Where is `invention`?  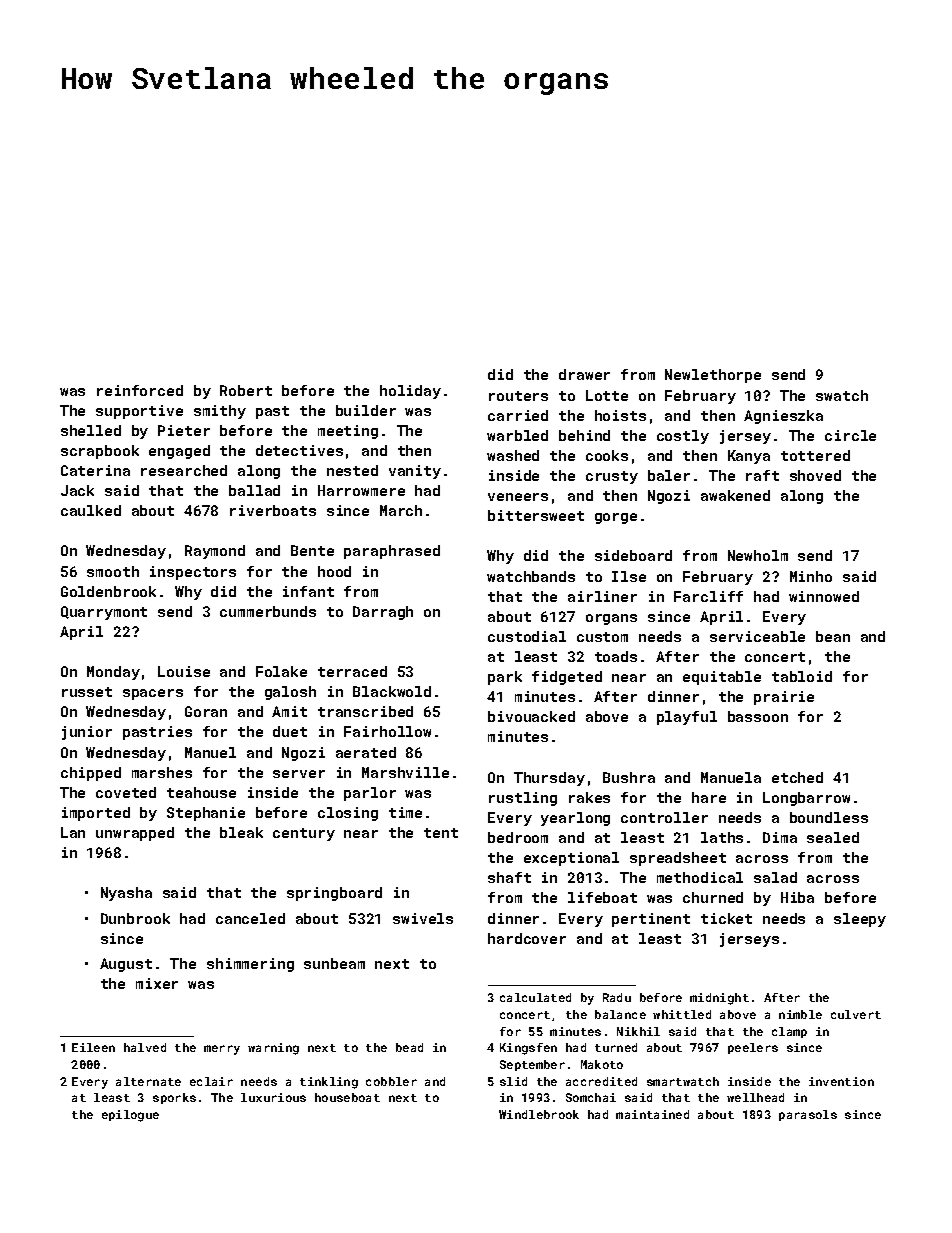
invention is located at coordinates (841, 1081).
